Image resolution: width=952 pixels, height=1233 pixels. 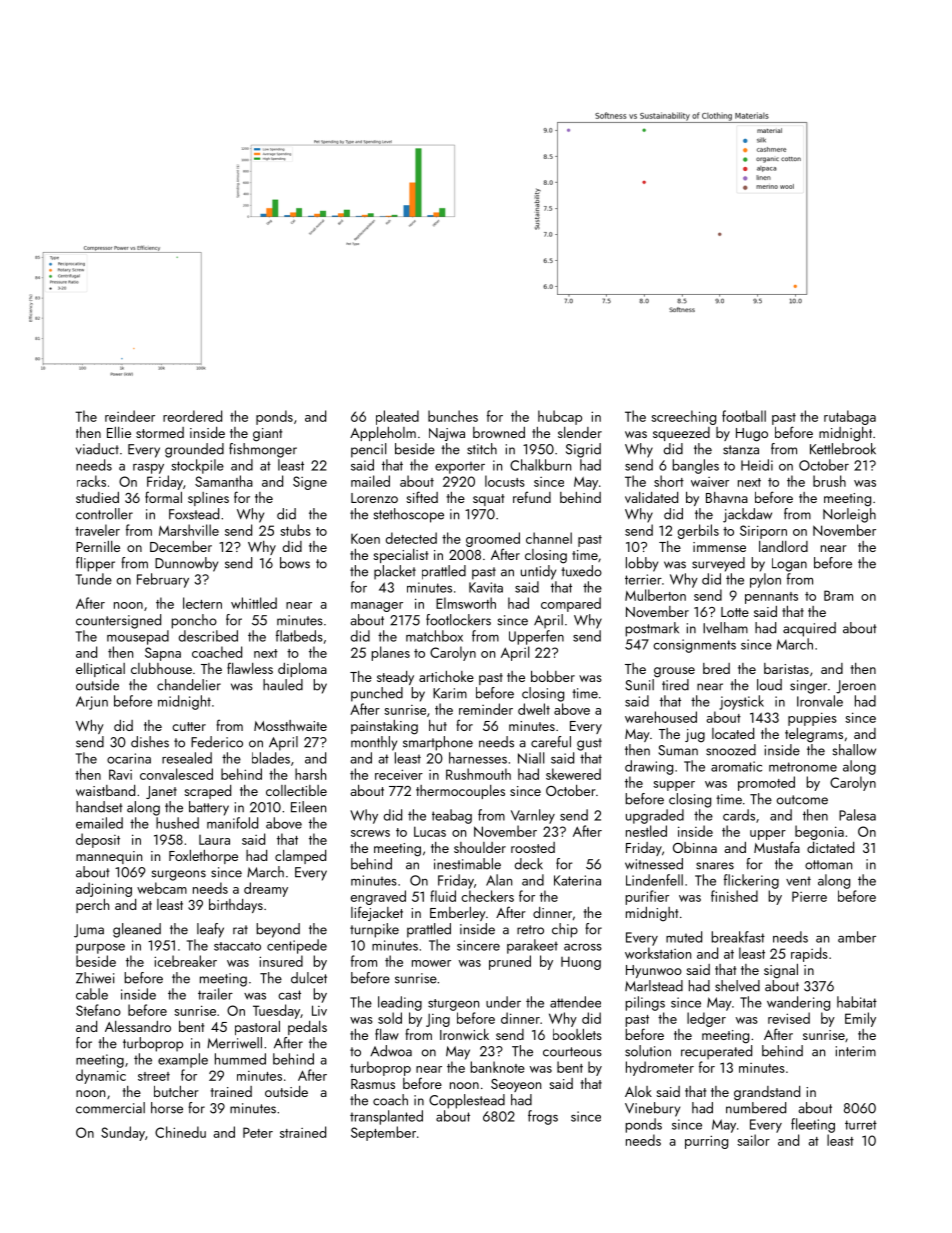 I want to click on bobber, so click(x=553, y=676).
